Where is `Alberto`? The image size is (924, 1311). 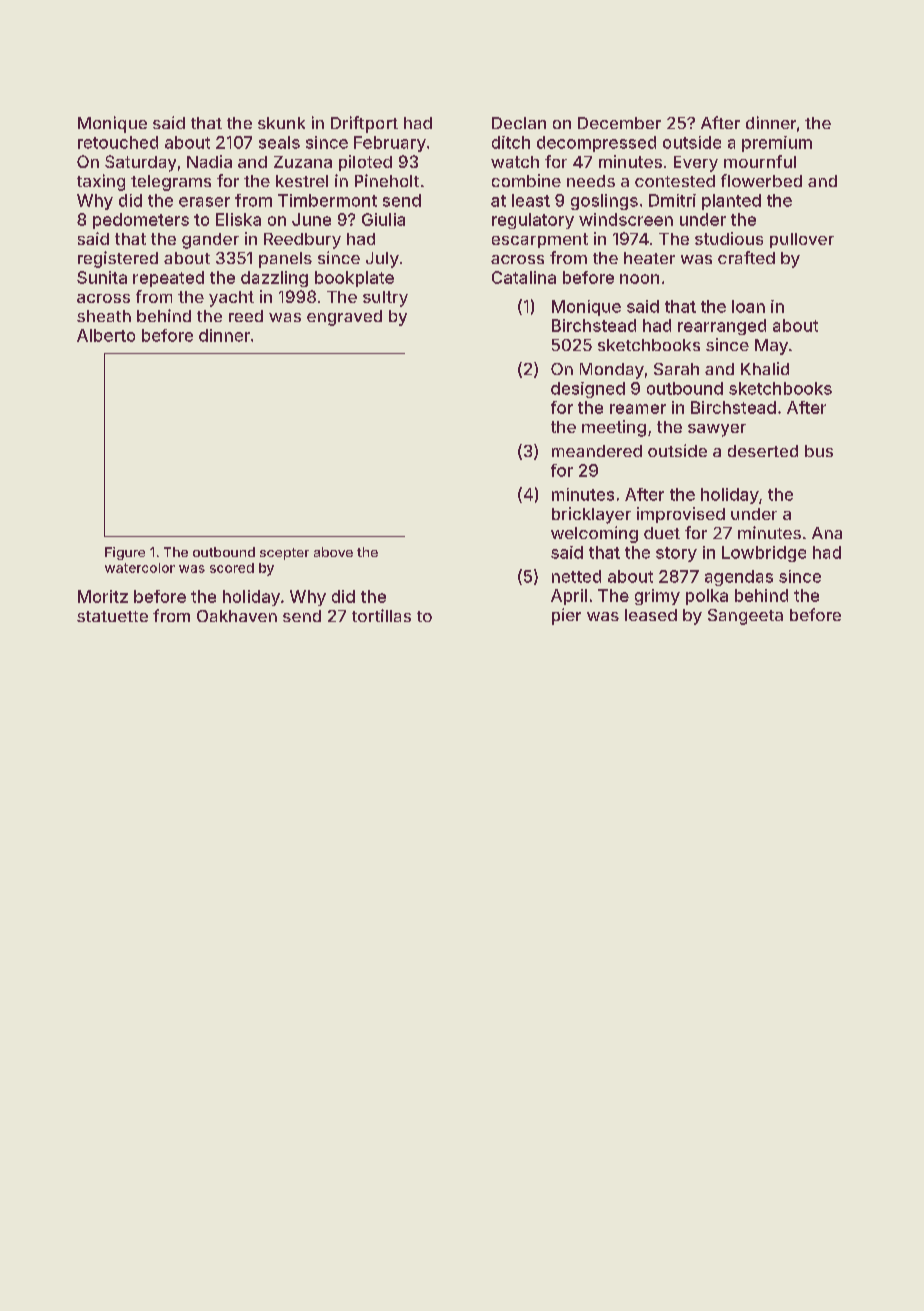 Alberto is located at coordinates (106, 335).
